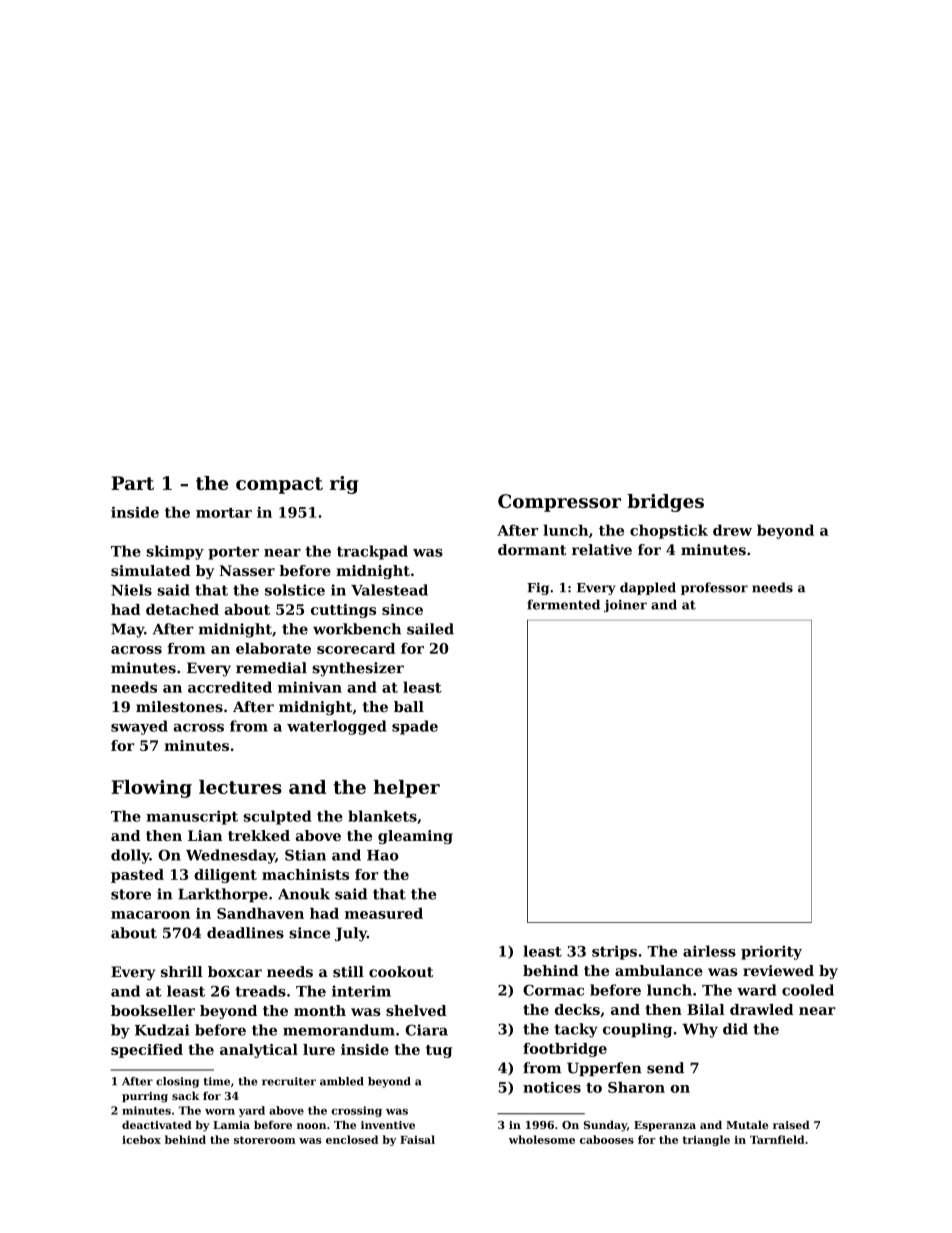 This screenshot has height=1233, width=952. Describe the element at coordinates (384, 913) in the screenshot. I see `measured` at that location.
